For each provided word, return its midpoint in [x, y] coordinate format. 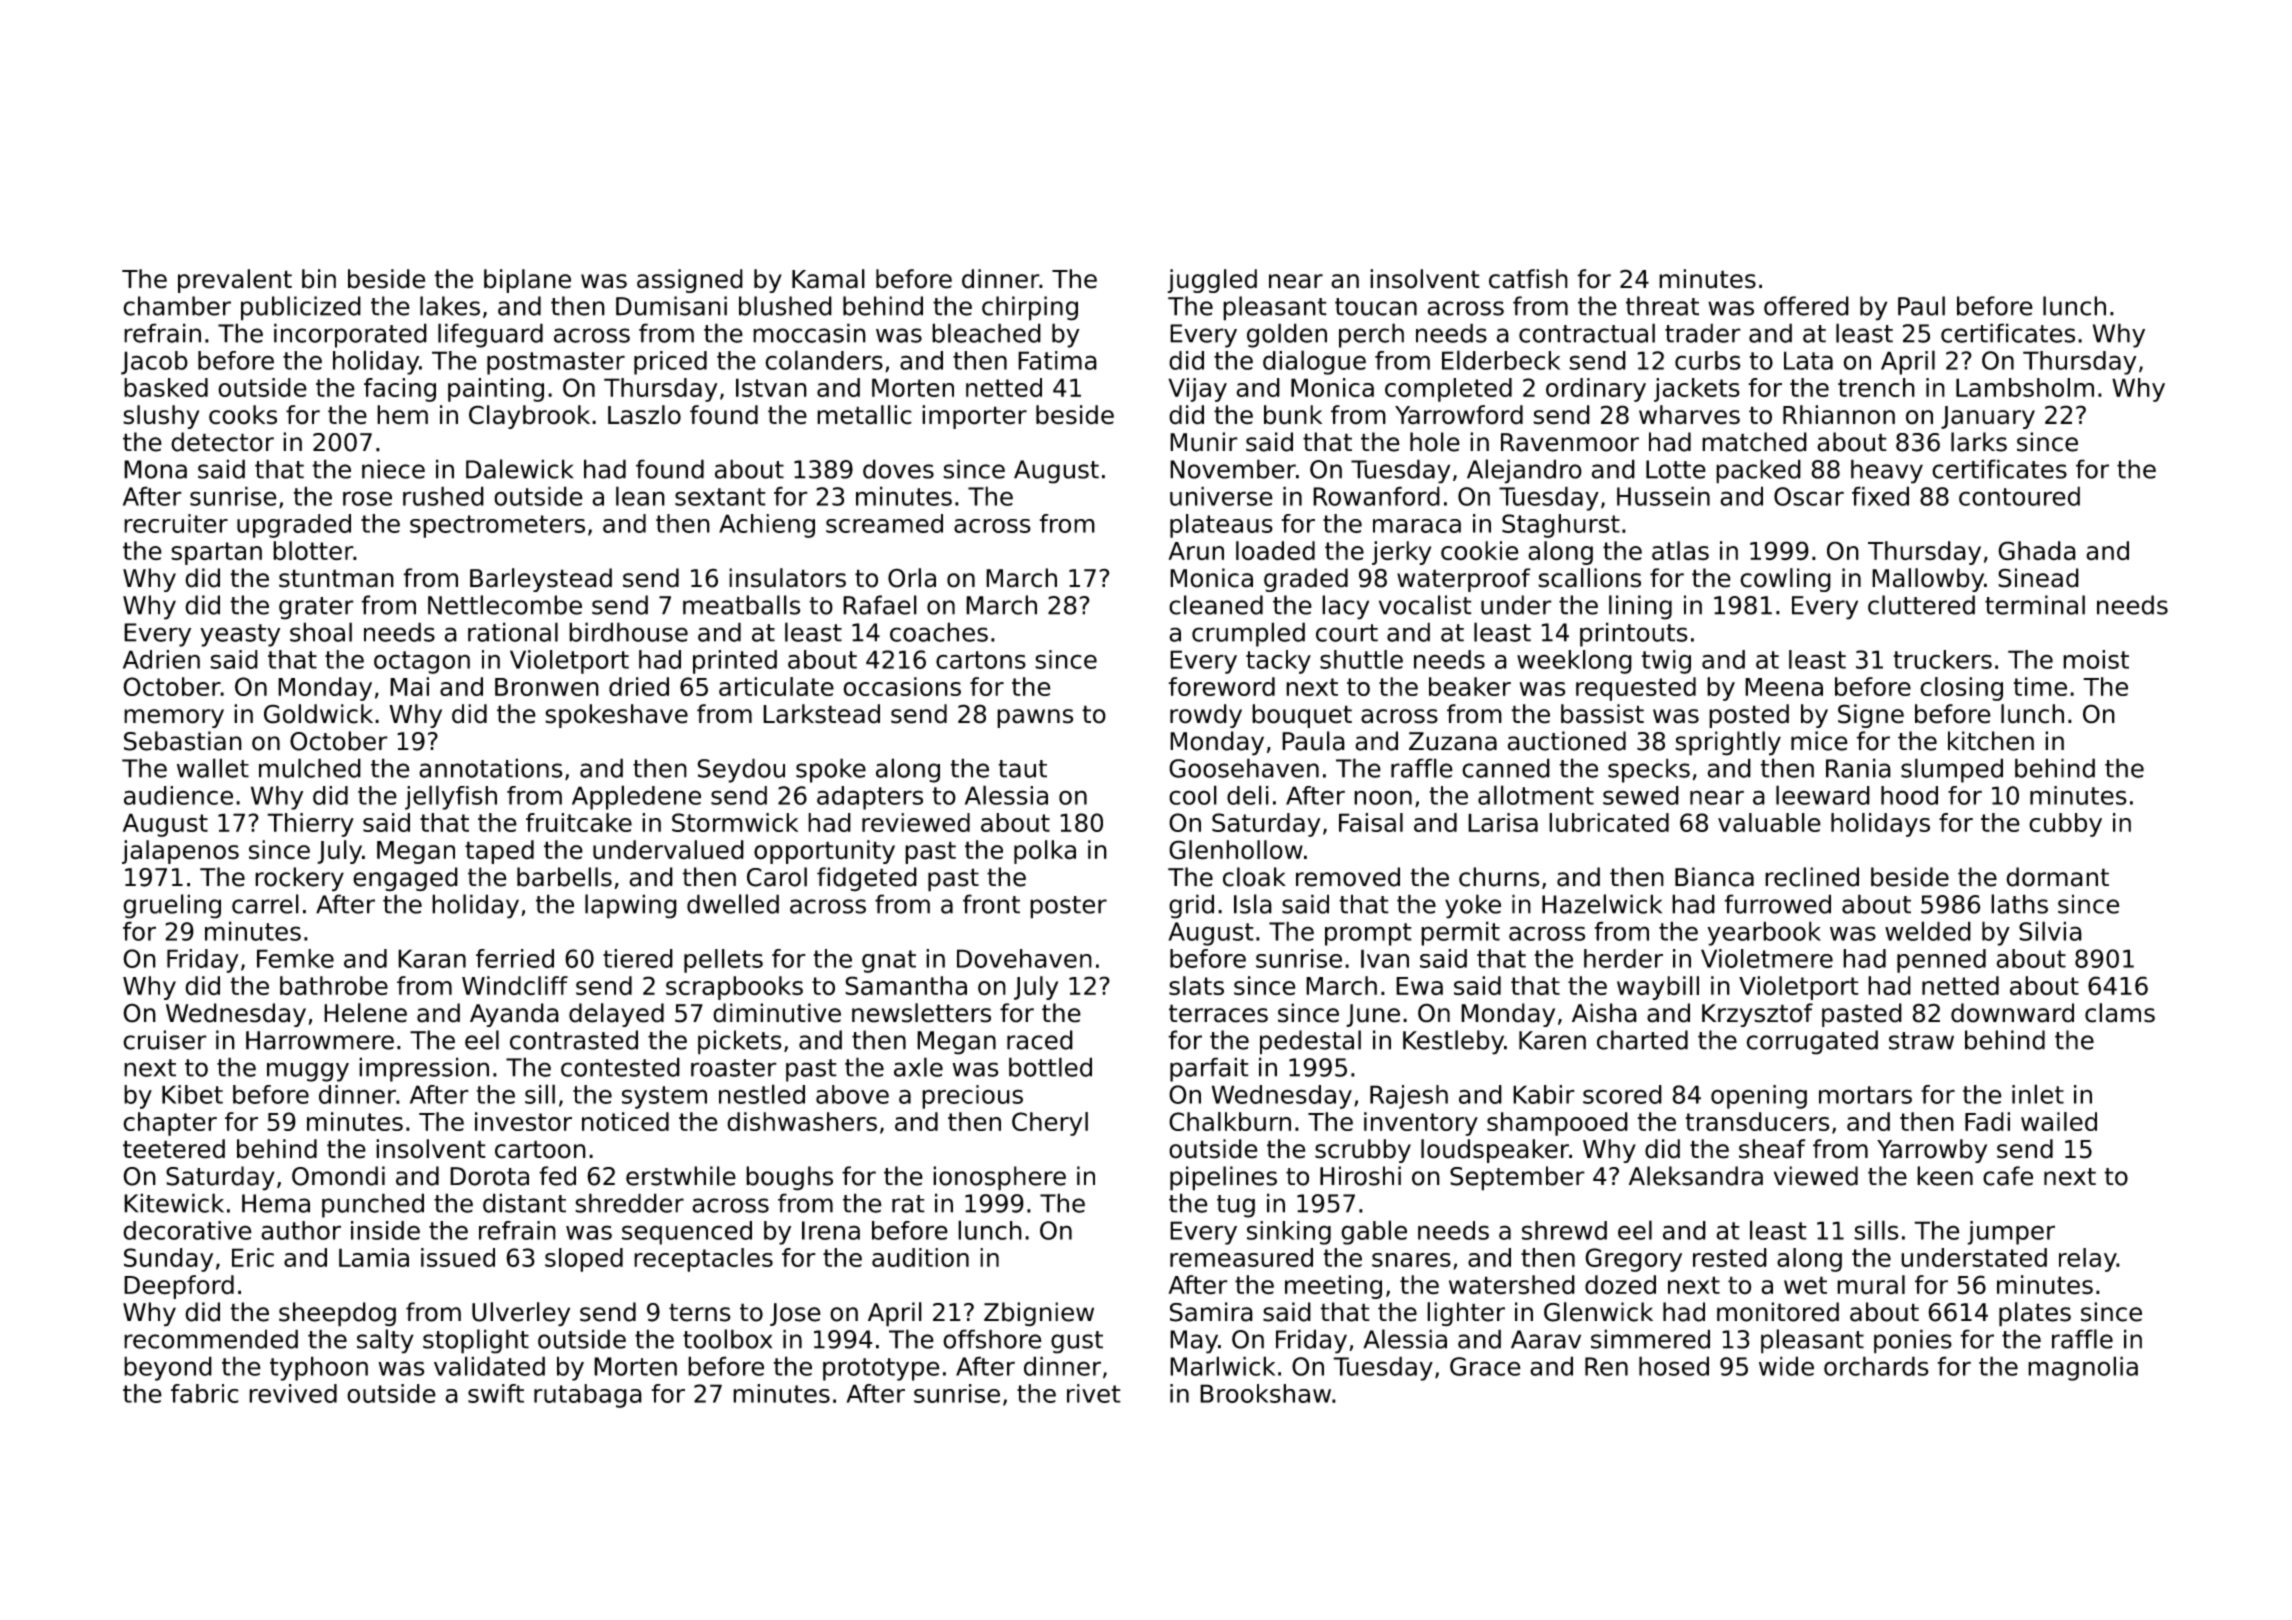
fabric [205, 1393]
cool [1193, 795]
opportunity [824, 852]
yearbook [1764, 933]
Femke [295, 958]
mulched [310, 768]
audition [920, 1257]
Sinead [2038, 578]
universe [1221, 496]
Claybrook [529, 417]
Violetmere [1767, 958]
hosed [1674, 1366]
